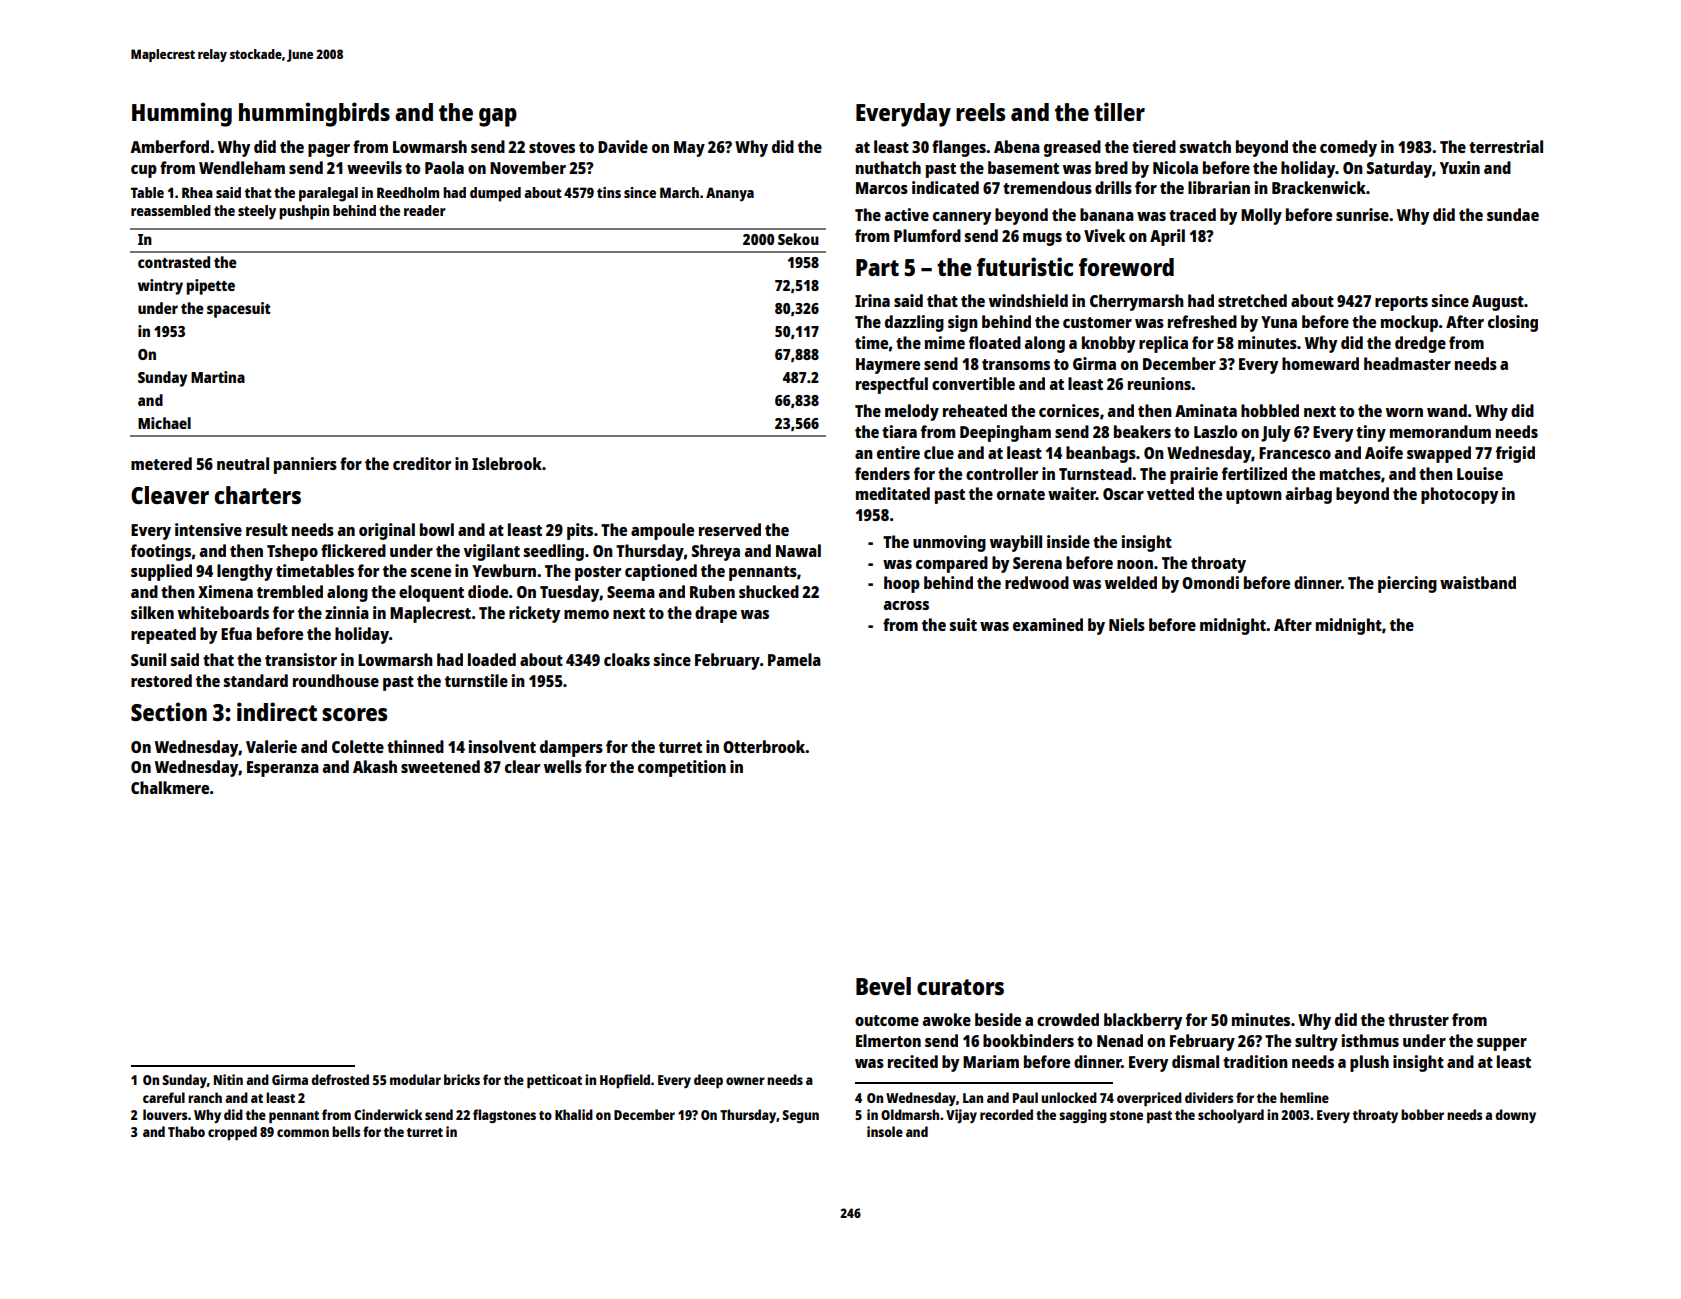 The width and height of the page is (1681, 1299). Describe the element at coordinates (946, 1019) in the page. I see `awoke` at that location.
